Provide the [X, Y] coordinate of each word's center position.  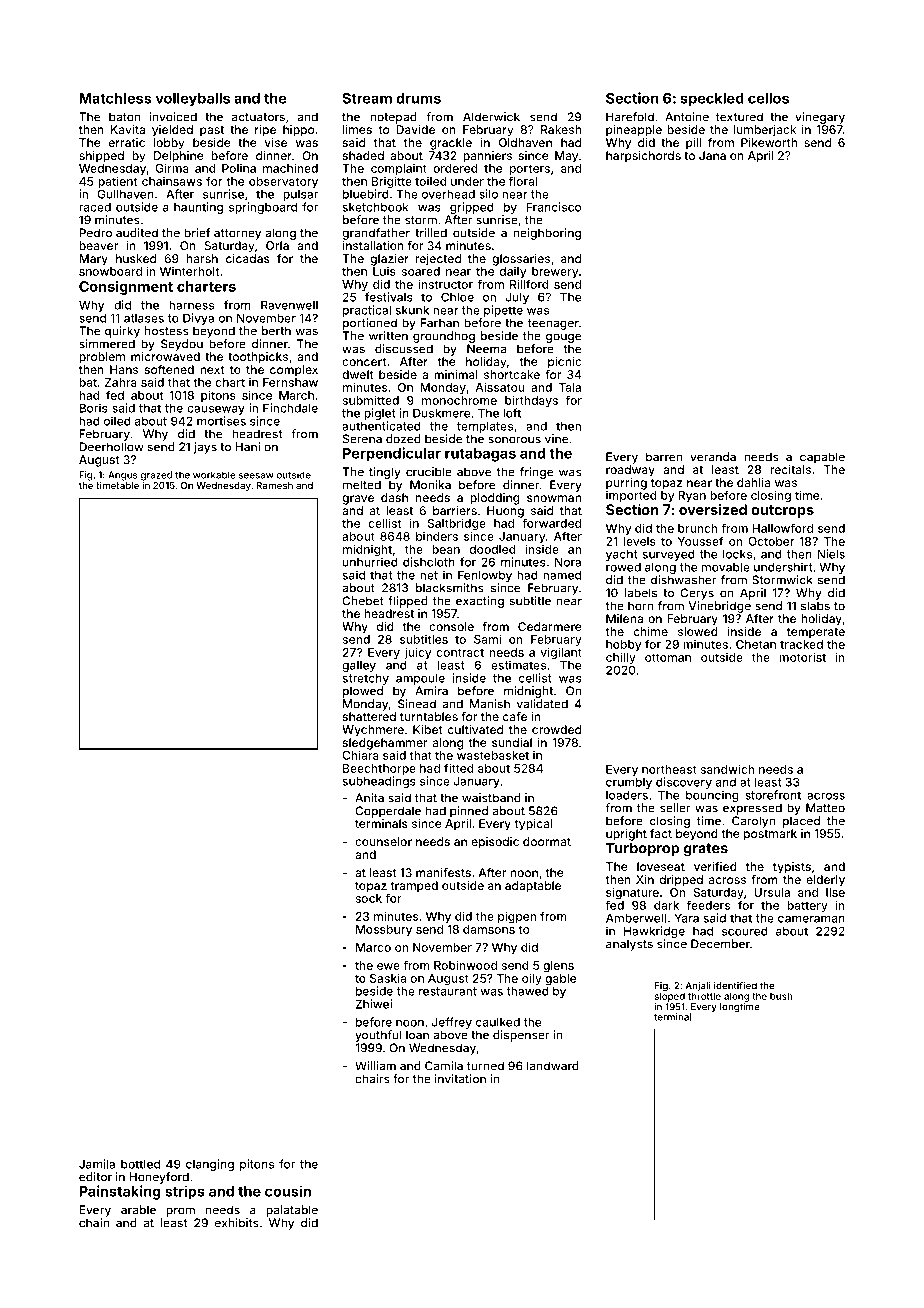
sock [368, 898]
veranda [713, 457]
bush [781, 996]
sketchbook [376, 207]
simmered [107, 344]
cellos [768, 98]
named [562, 575]
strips [185, 1192]
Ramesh [275, 485]
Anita [369, 798]
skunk [412, 310]
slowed [698, 631]
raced [95, 207]
